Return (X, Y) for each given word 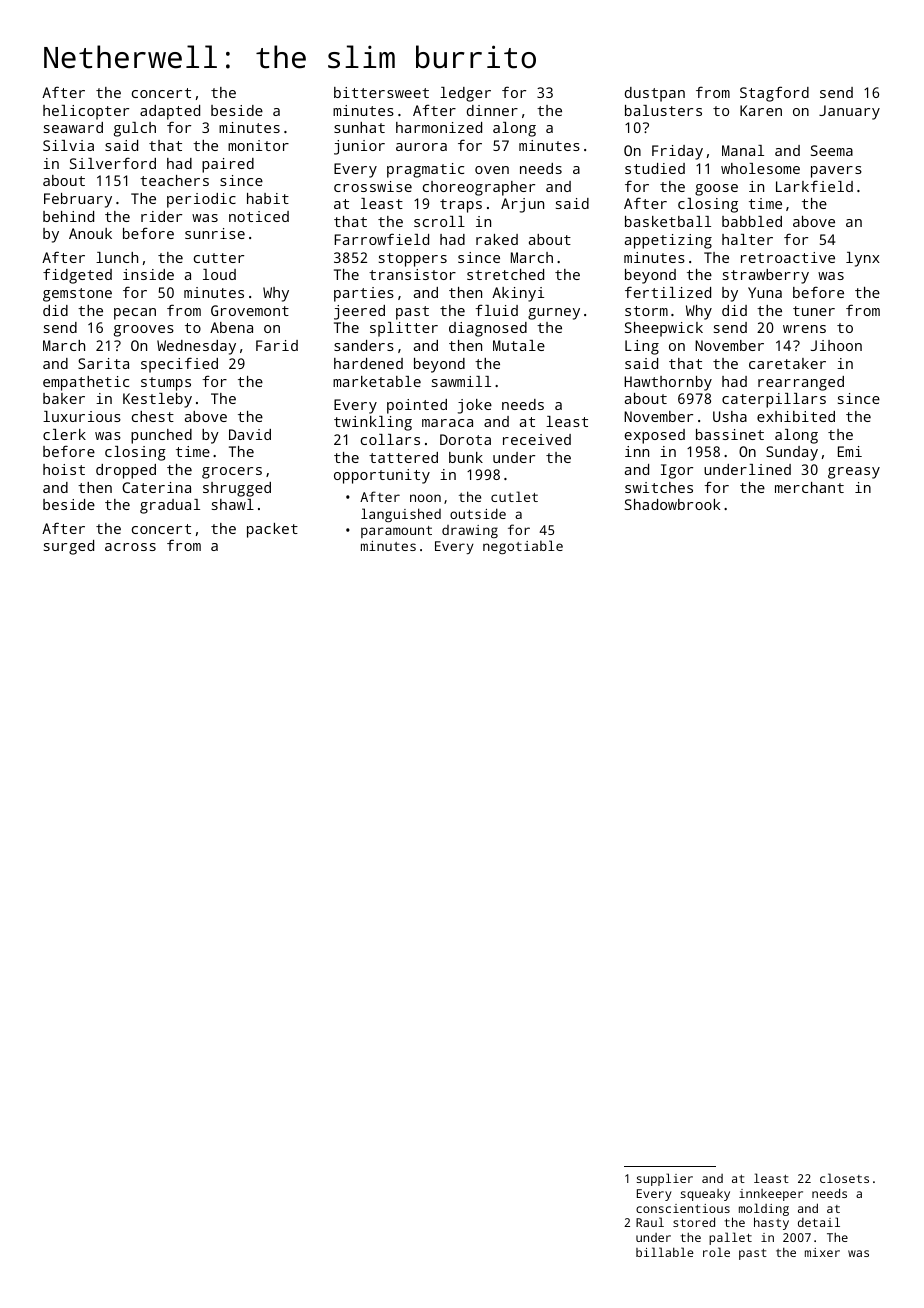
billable (665, 1252)
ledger (465, 94)
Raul (650, 1222)
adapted (170, 112)
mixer (822, 1252)
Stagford (774, 94)
